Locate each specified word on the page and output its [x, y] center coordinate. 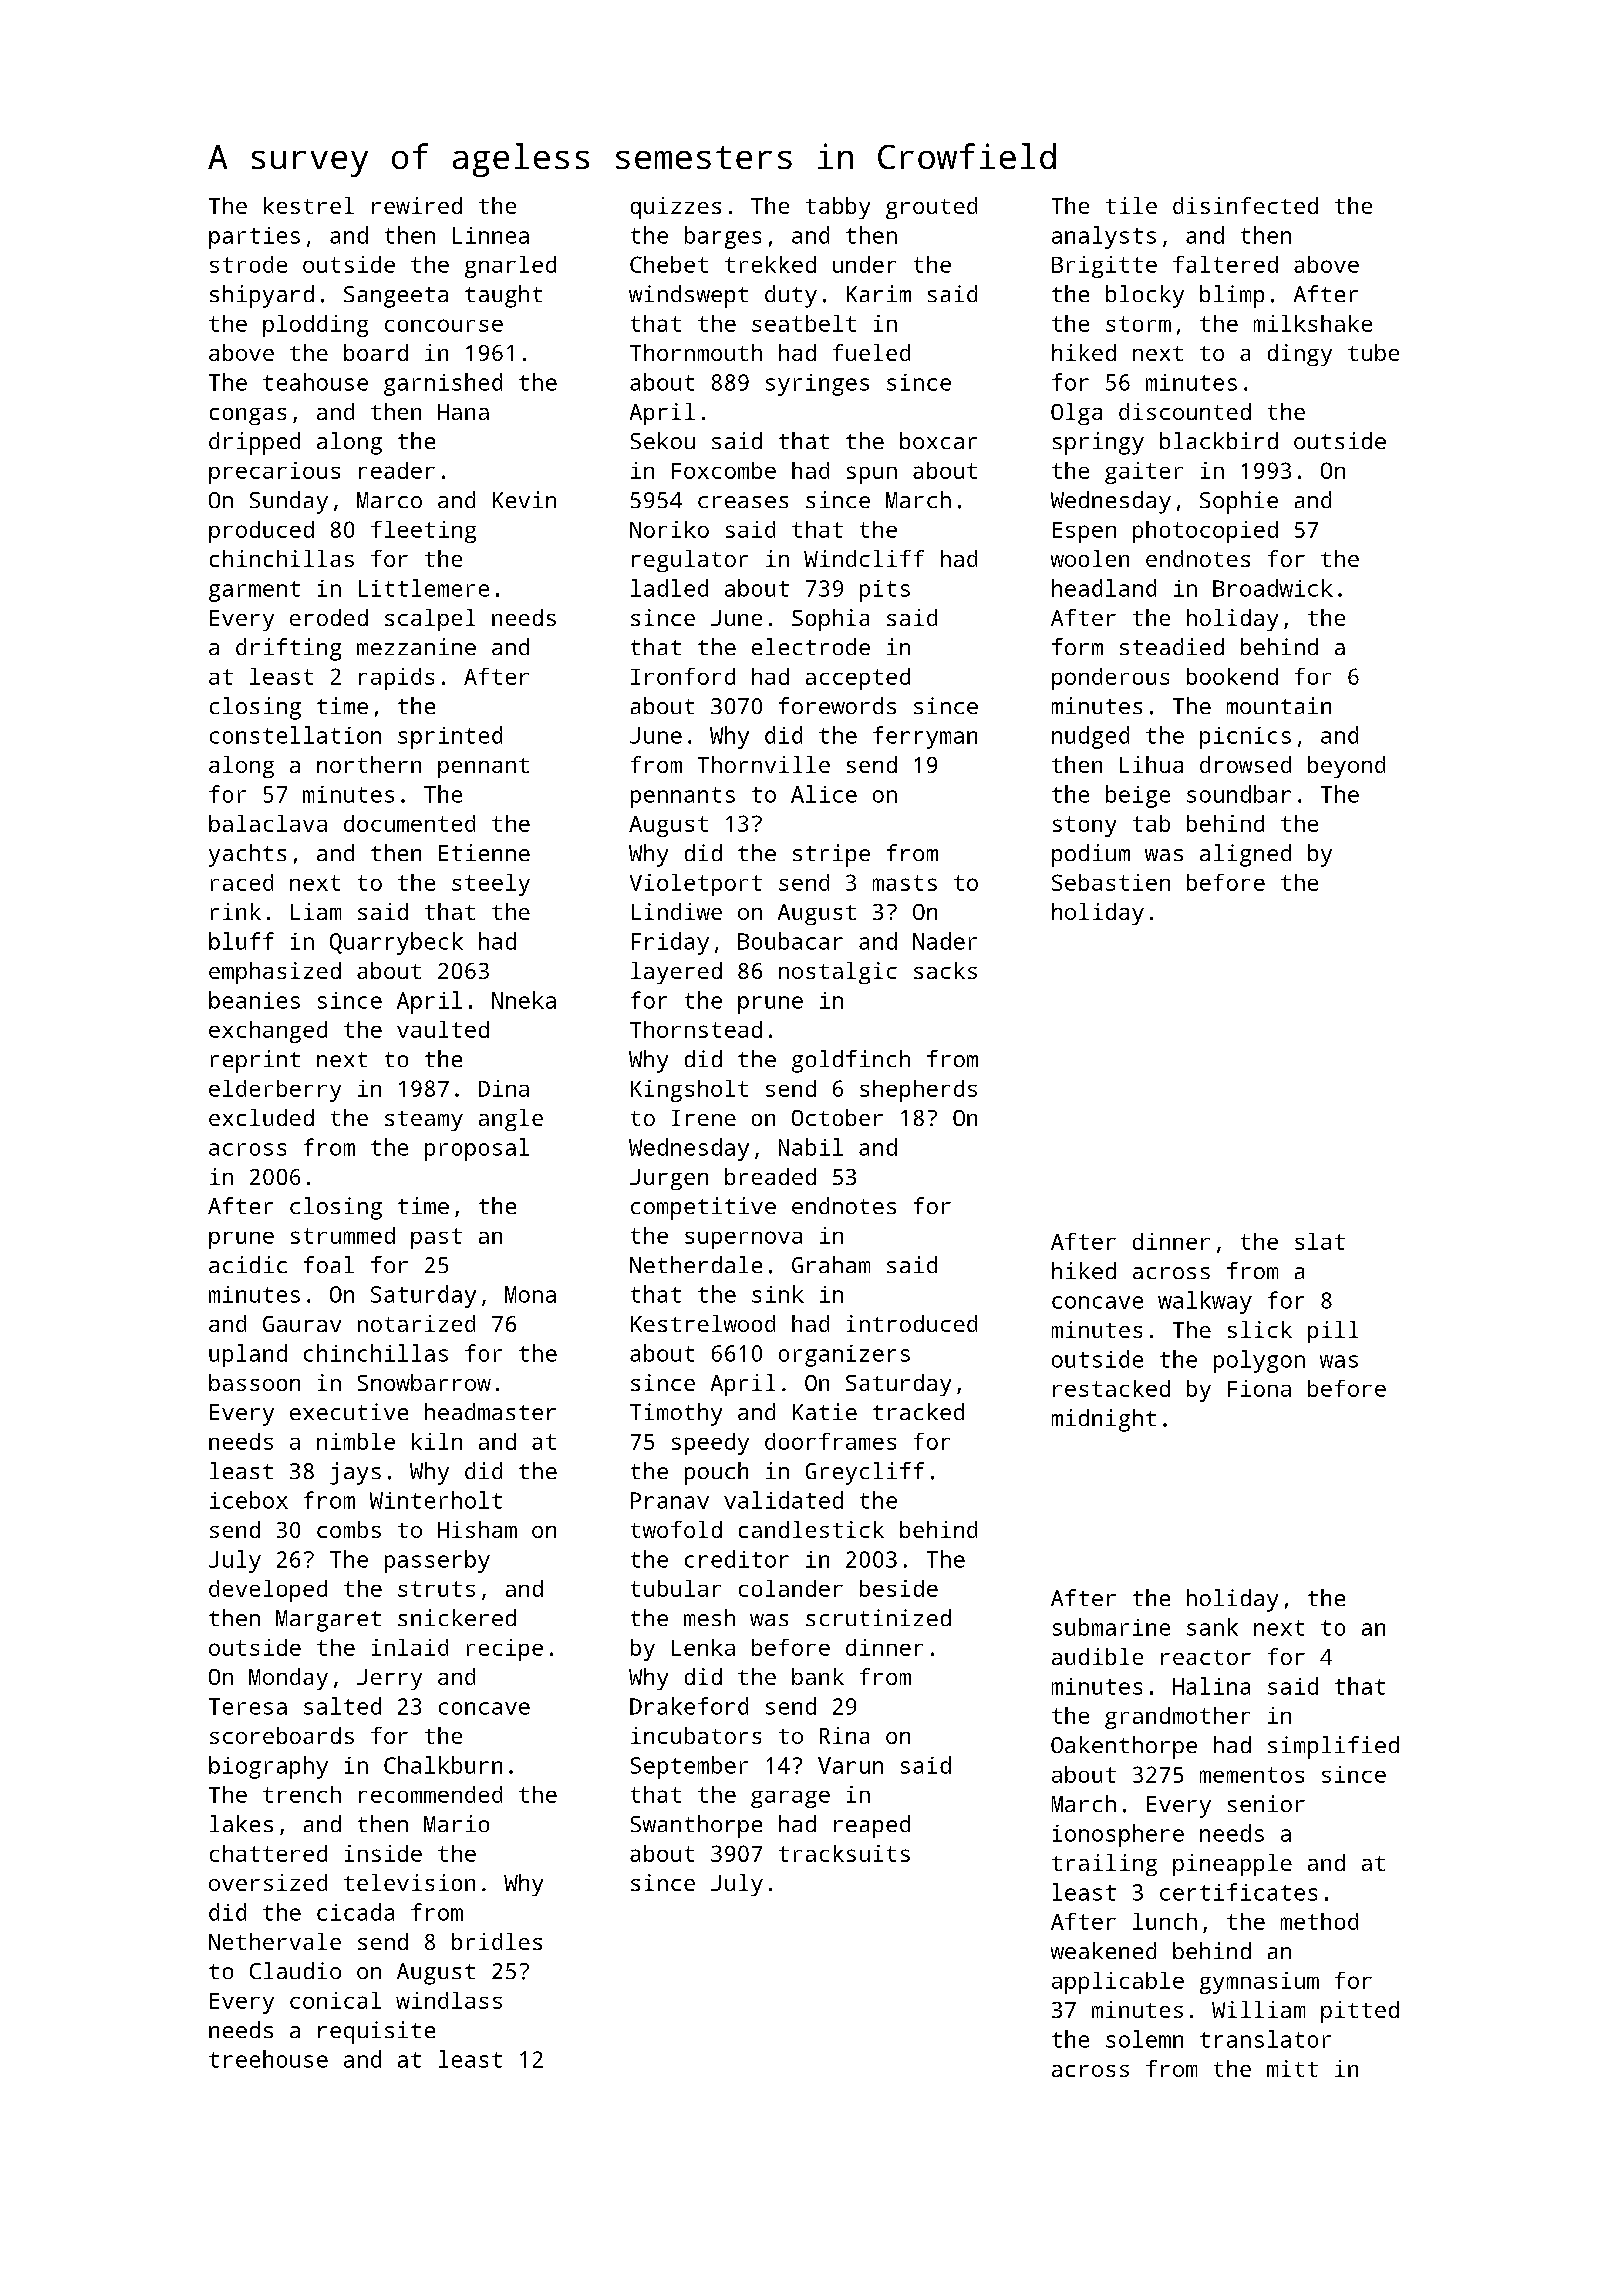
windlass [449, 2000]
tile [1131, 205]
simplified [1333, 1747]
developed [268, 1591]
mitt [1292, 2068]
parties [254, 238]
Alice [824, 794]
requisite [376, 2032]
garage [790, 1799]
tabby [838, 208]
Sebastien [1111, 882]
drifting [288, 649]
